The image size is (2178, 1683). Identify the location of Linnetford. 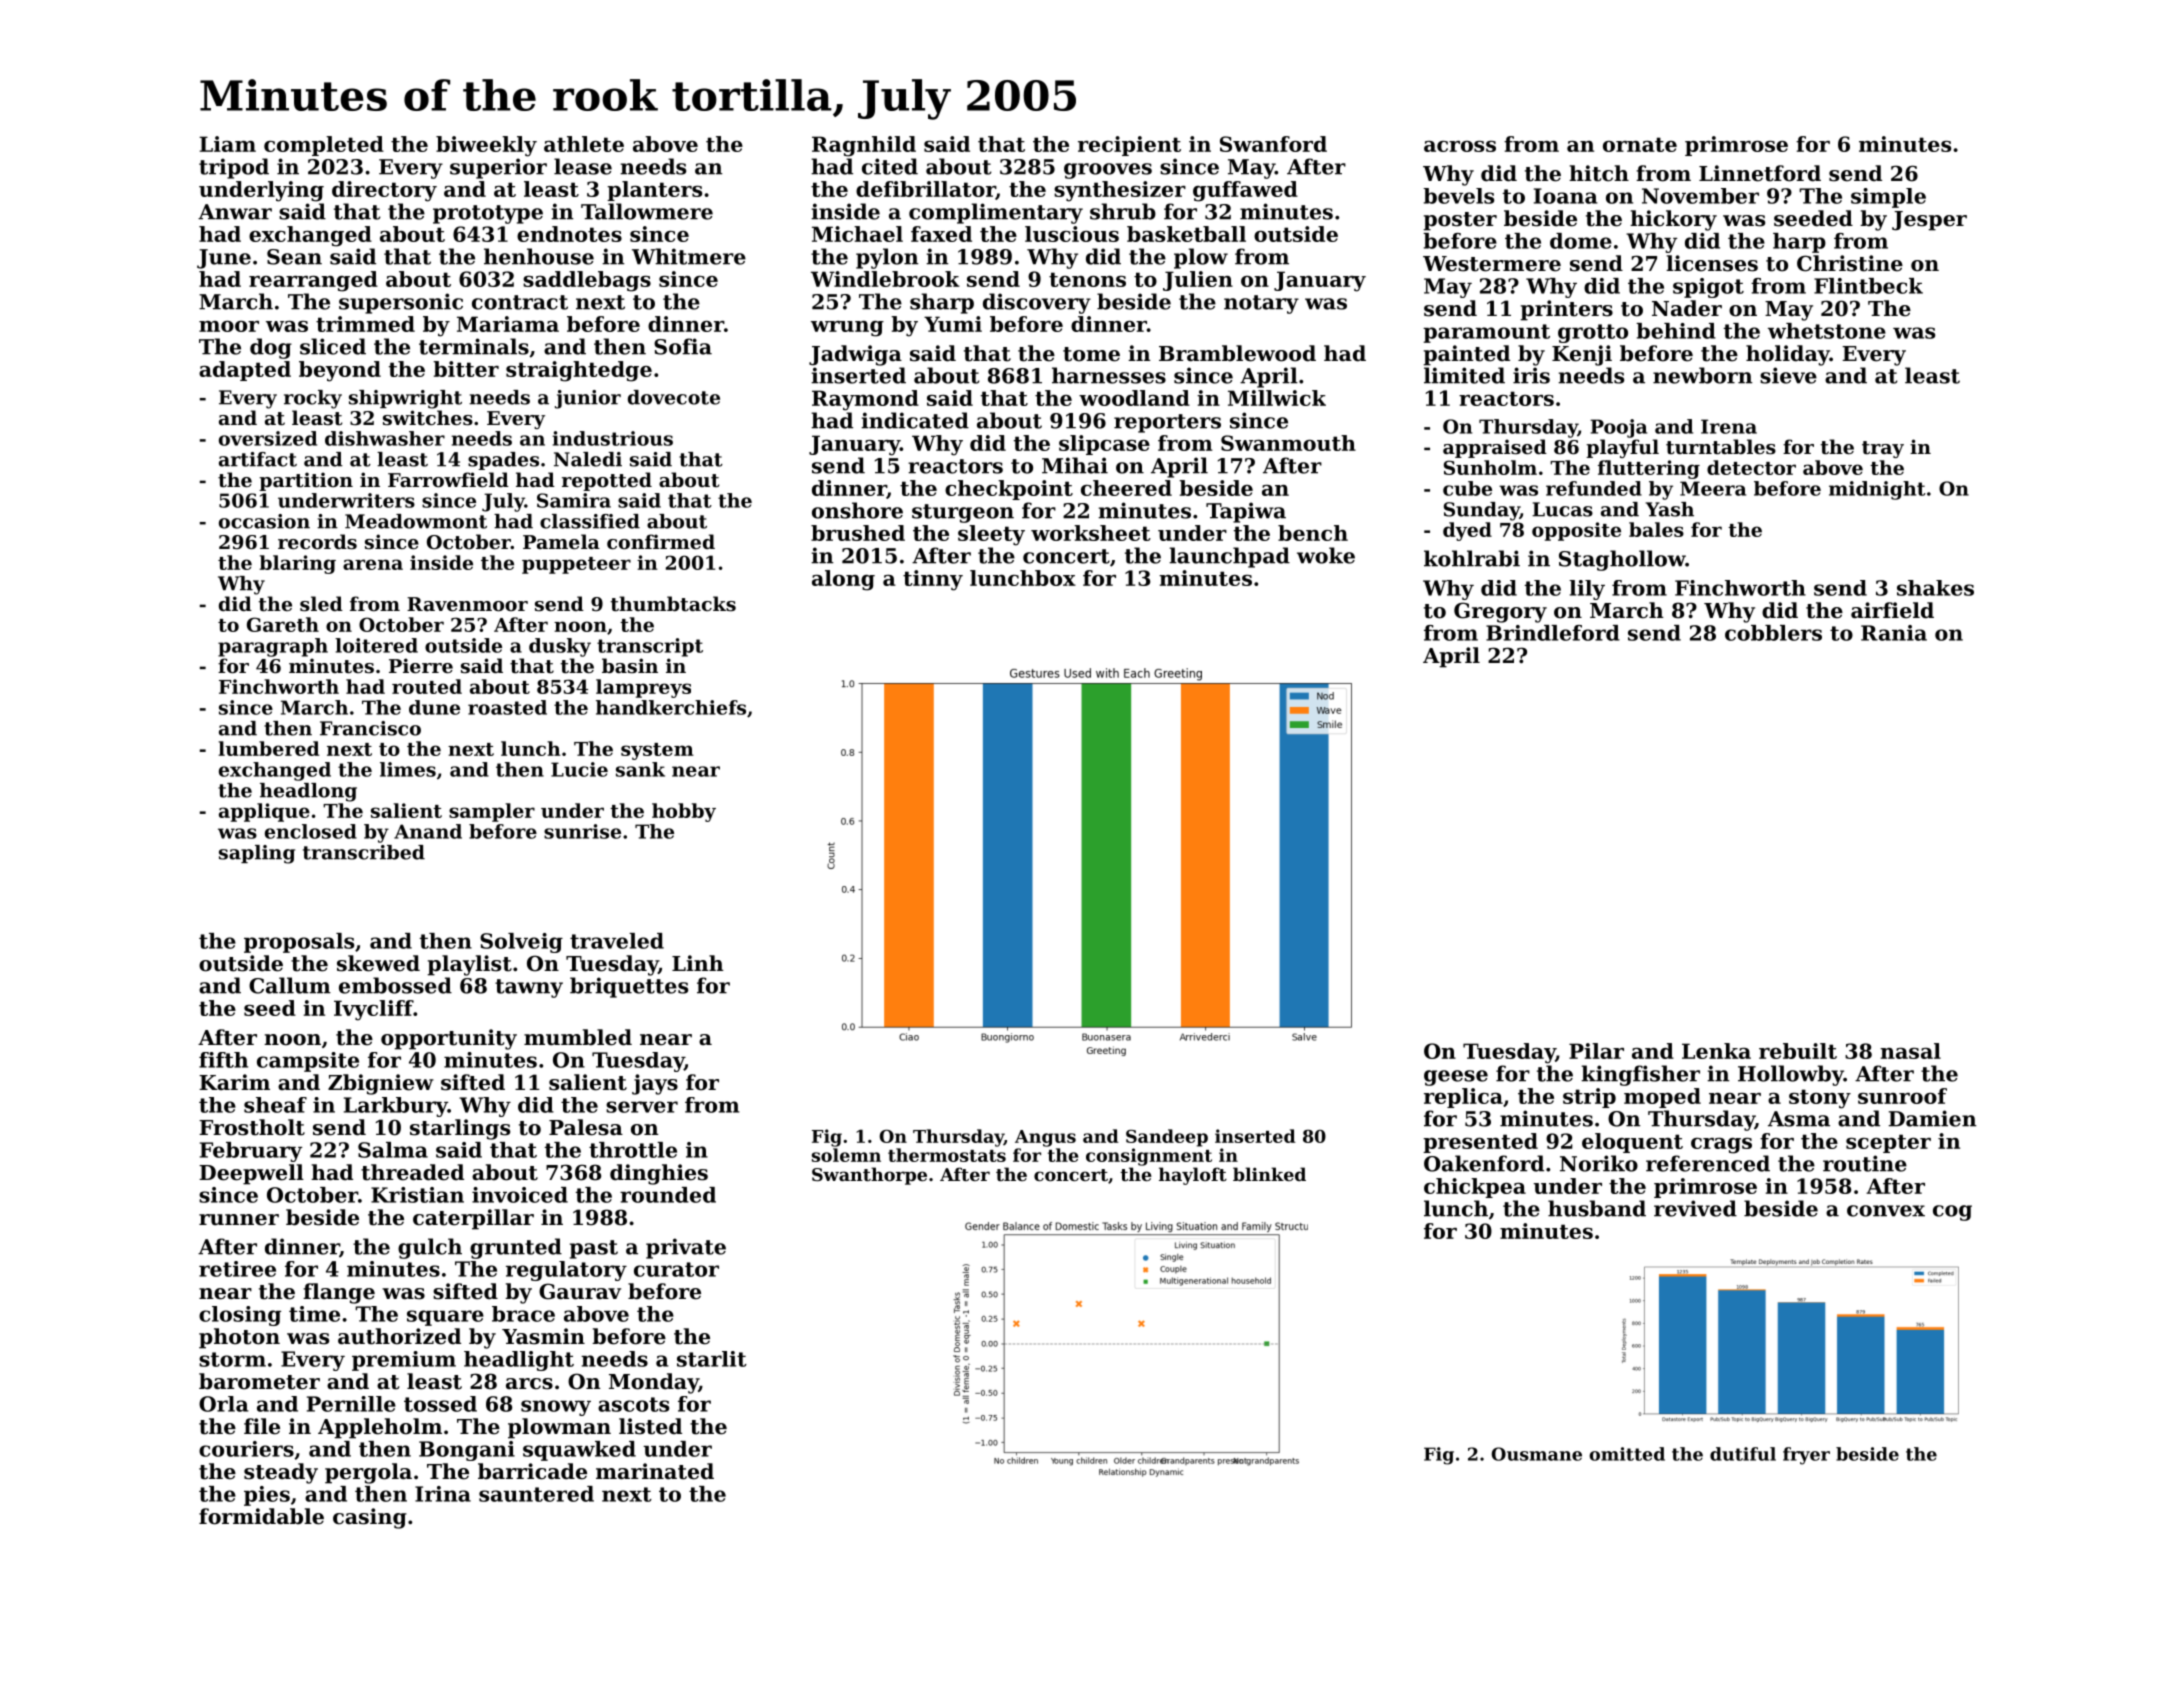
(1760, 173).
